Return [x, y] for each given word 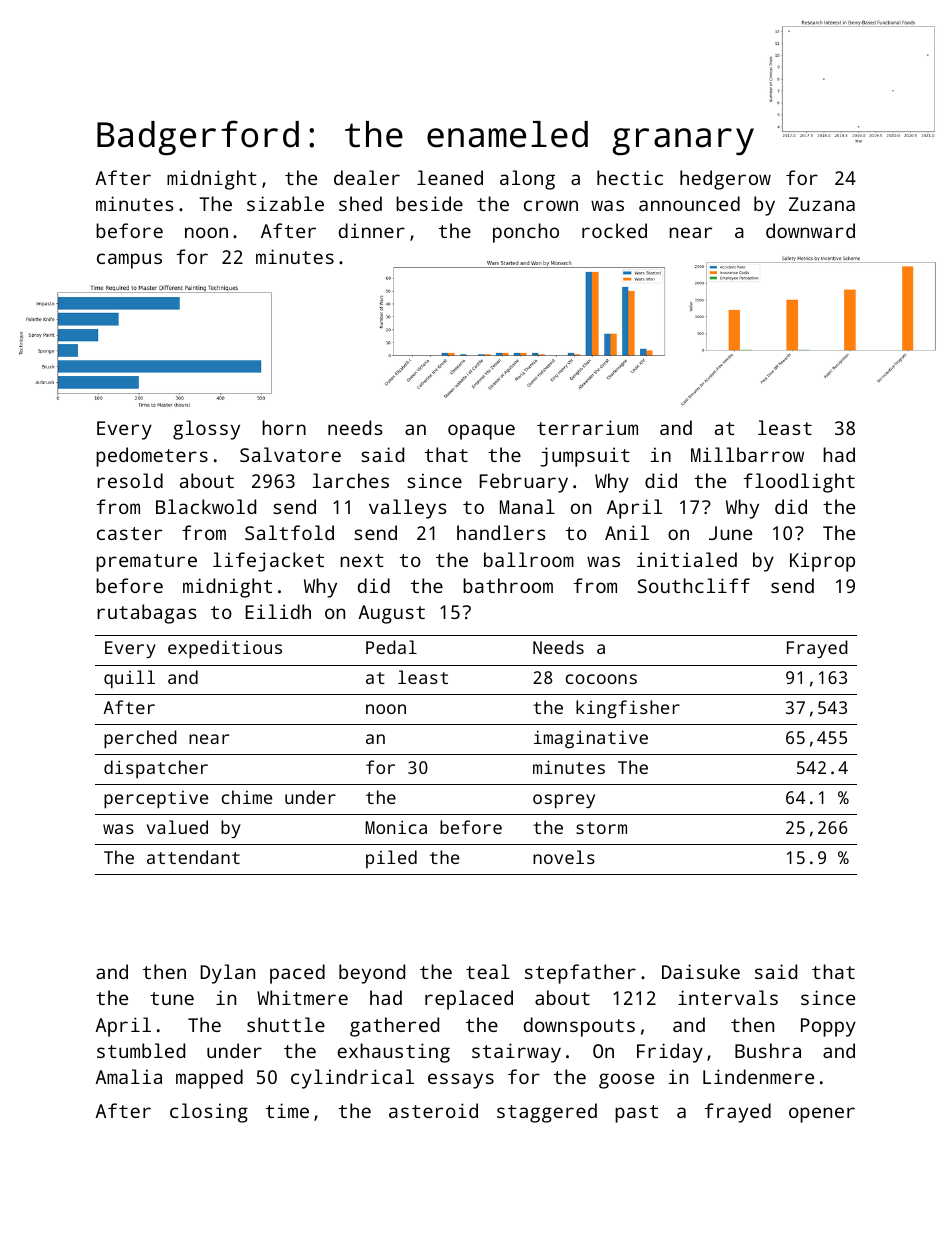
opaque [481, 432]
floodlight [799, 483]
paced [297, 974]
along [527, 180]
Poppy [828, 1027]
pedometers [152, 457]
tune [172, 998]
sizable [285, 203]
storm [601, 828]
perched [140, 739]
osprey [564, 801]
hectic [630, 177]
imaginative [591, 739]
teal [488, 971]
